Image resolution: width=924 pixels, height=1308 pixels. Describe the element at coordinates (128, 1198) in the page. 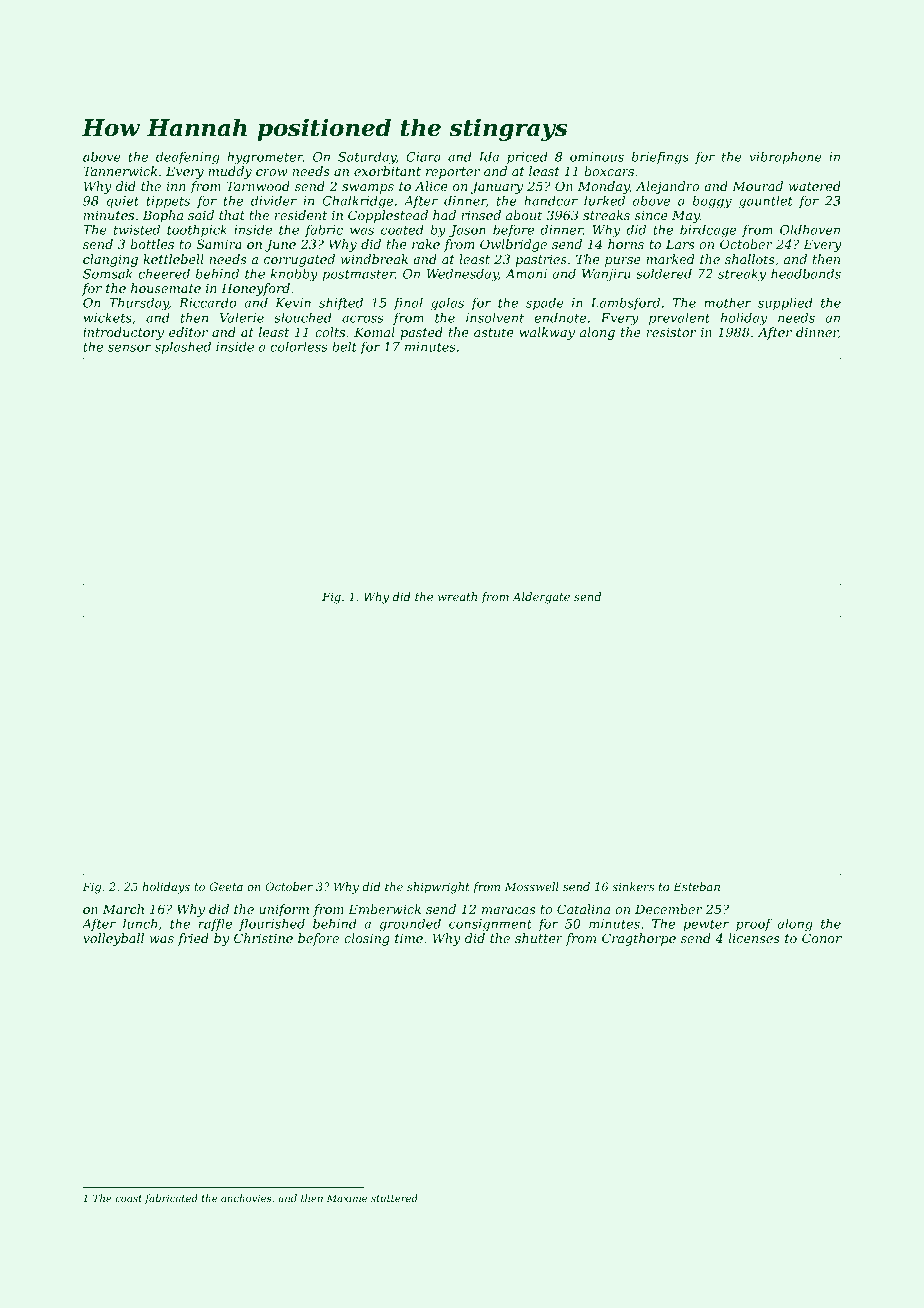

I see `coast` at that location.
